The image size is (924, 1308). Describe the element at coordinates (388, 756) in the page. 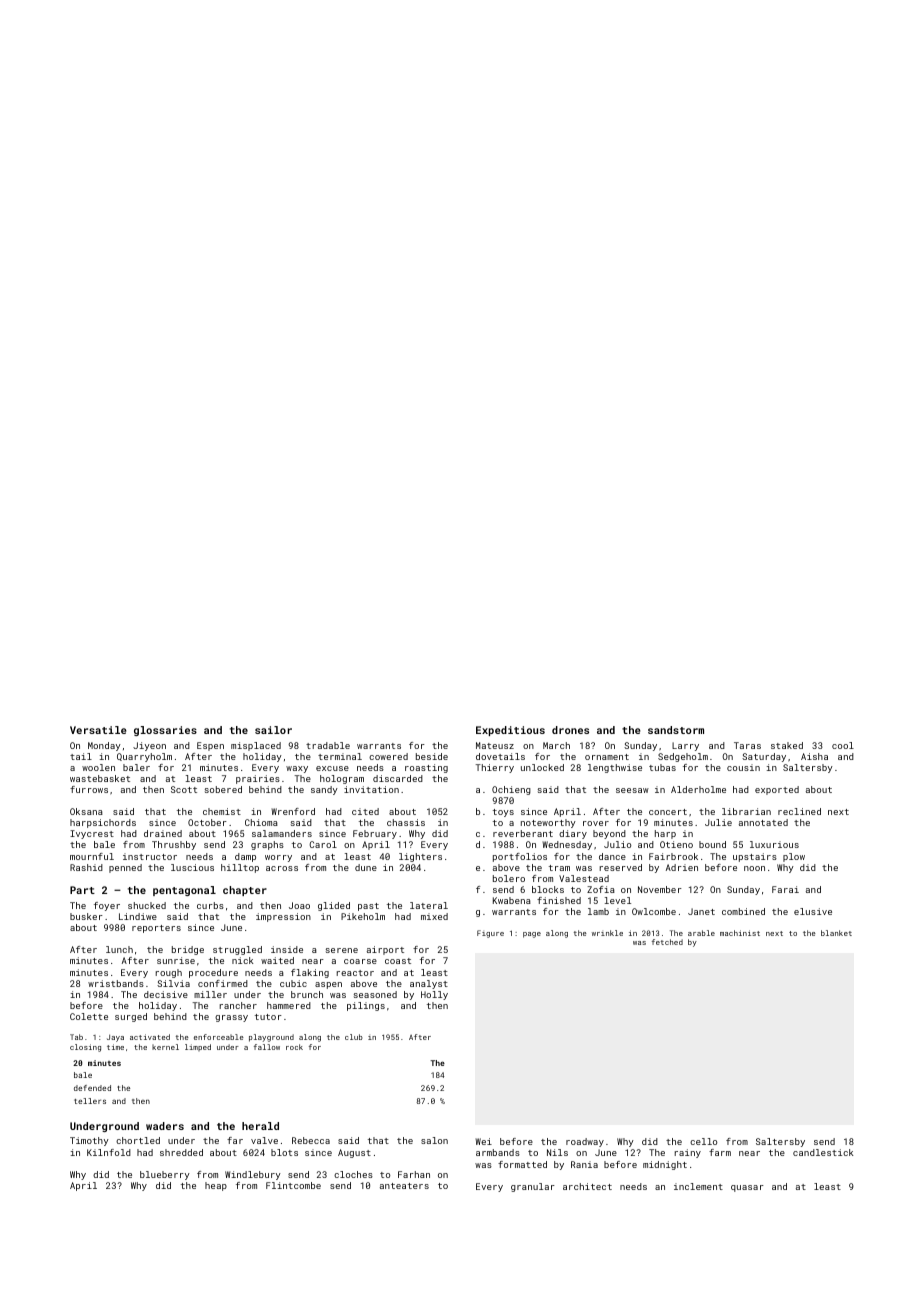

I see `cowered` at that location.
